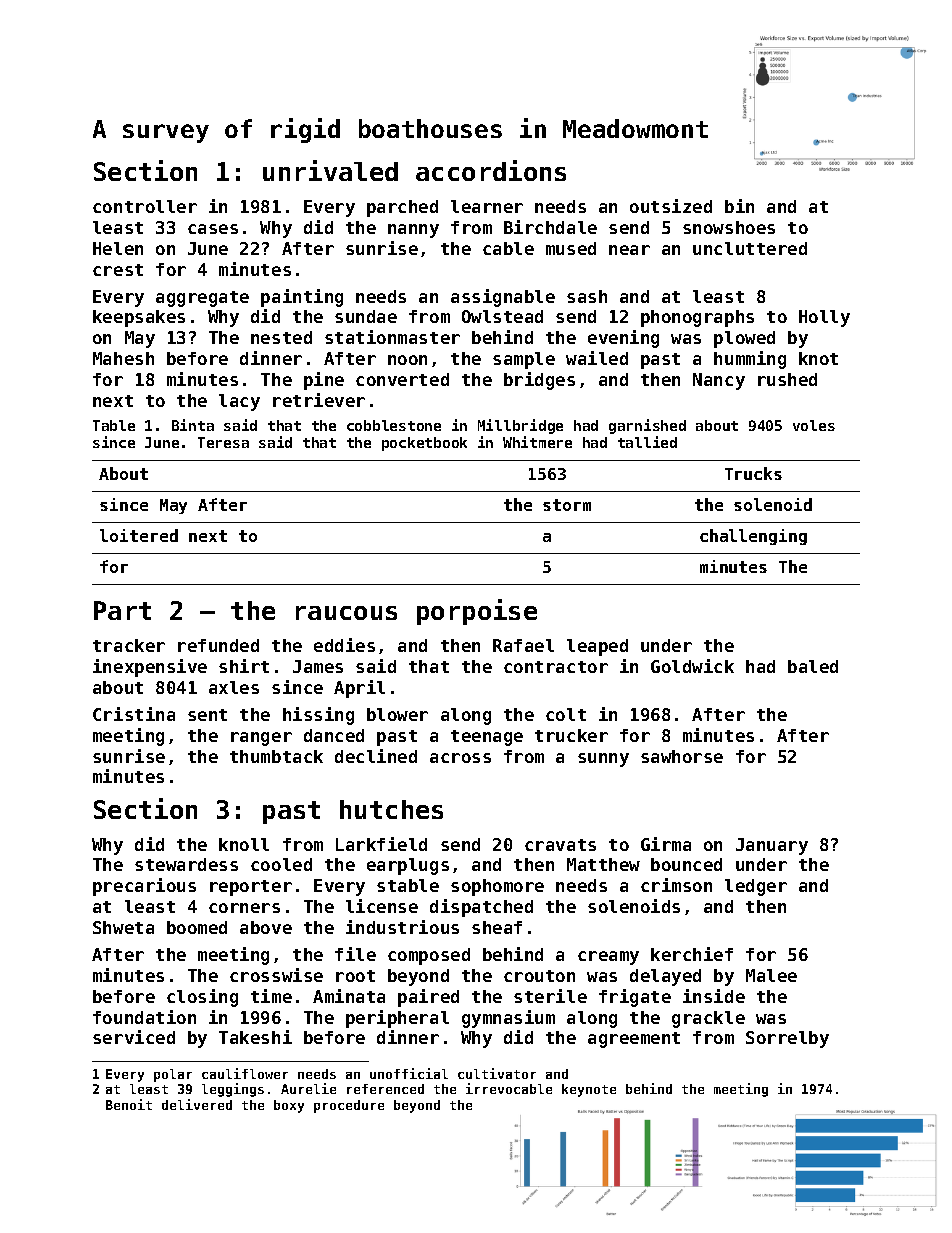 The width and height of the image is (952, 1233). Describe the element at coordinates (330, 170) in the image. I see `unrivaled` at that location.
